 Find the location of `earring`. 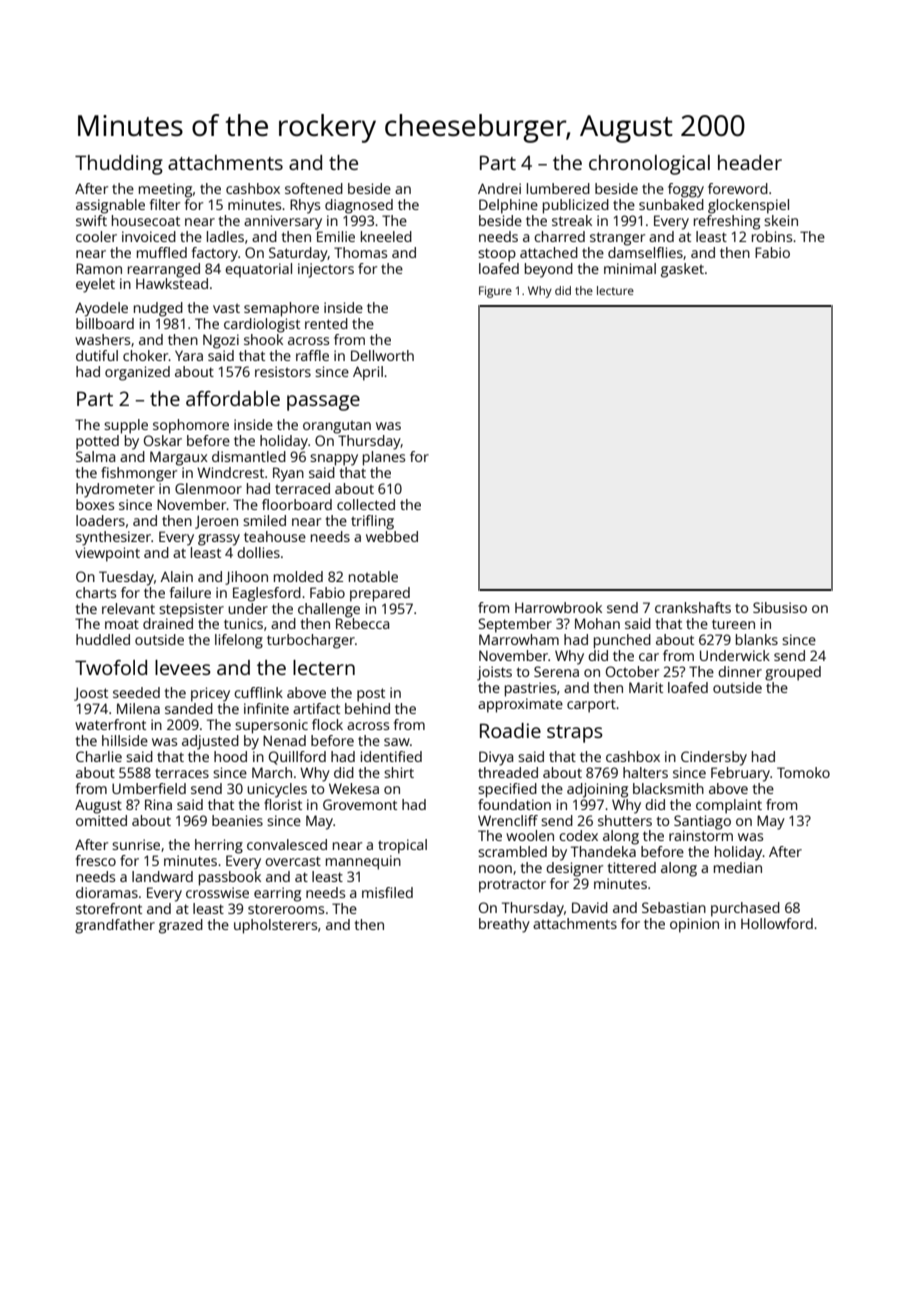

earring is located at coordinates (277, 894).
